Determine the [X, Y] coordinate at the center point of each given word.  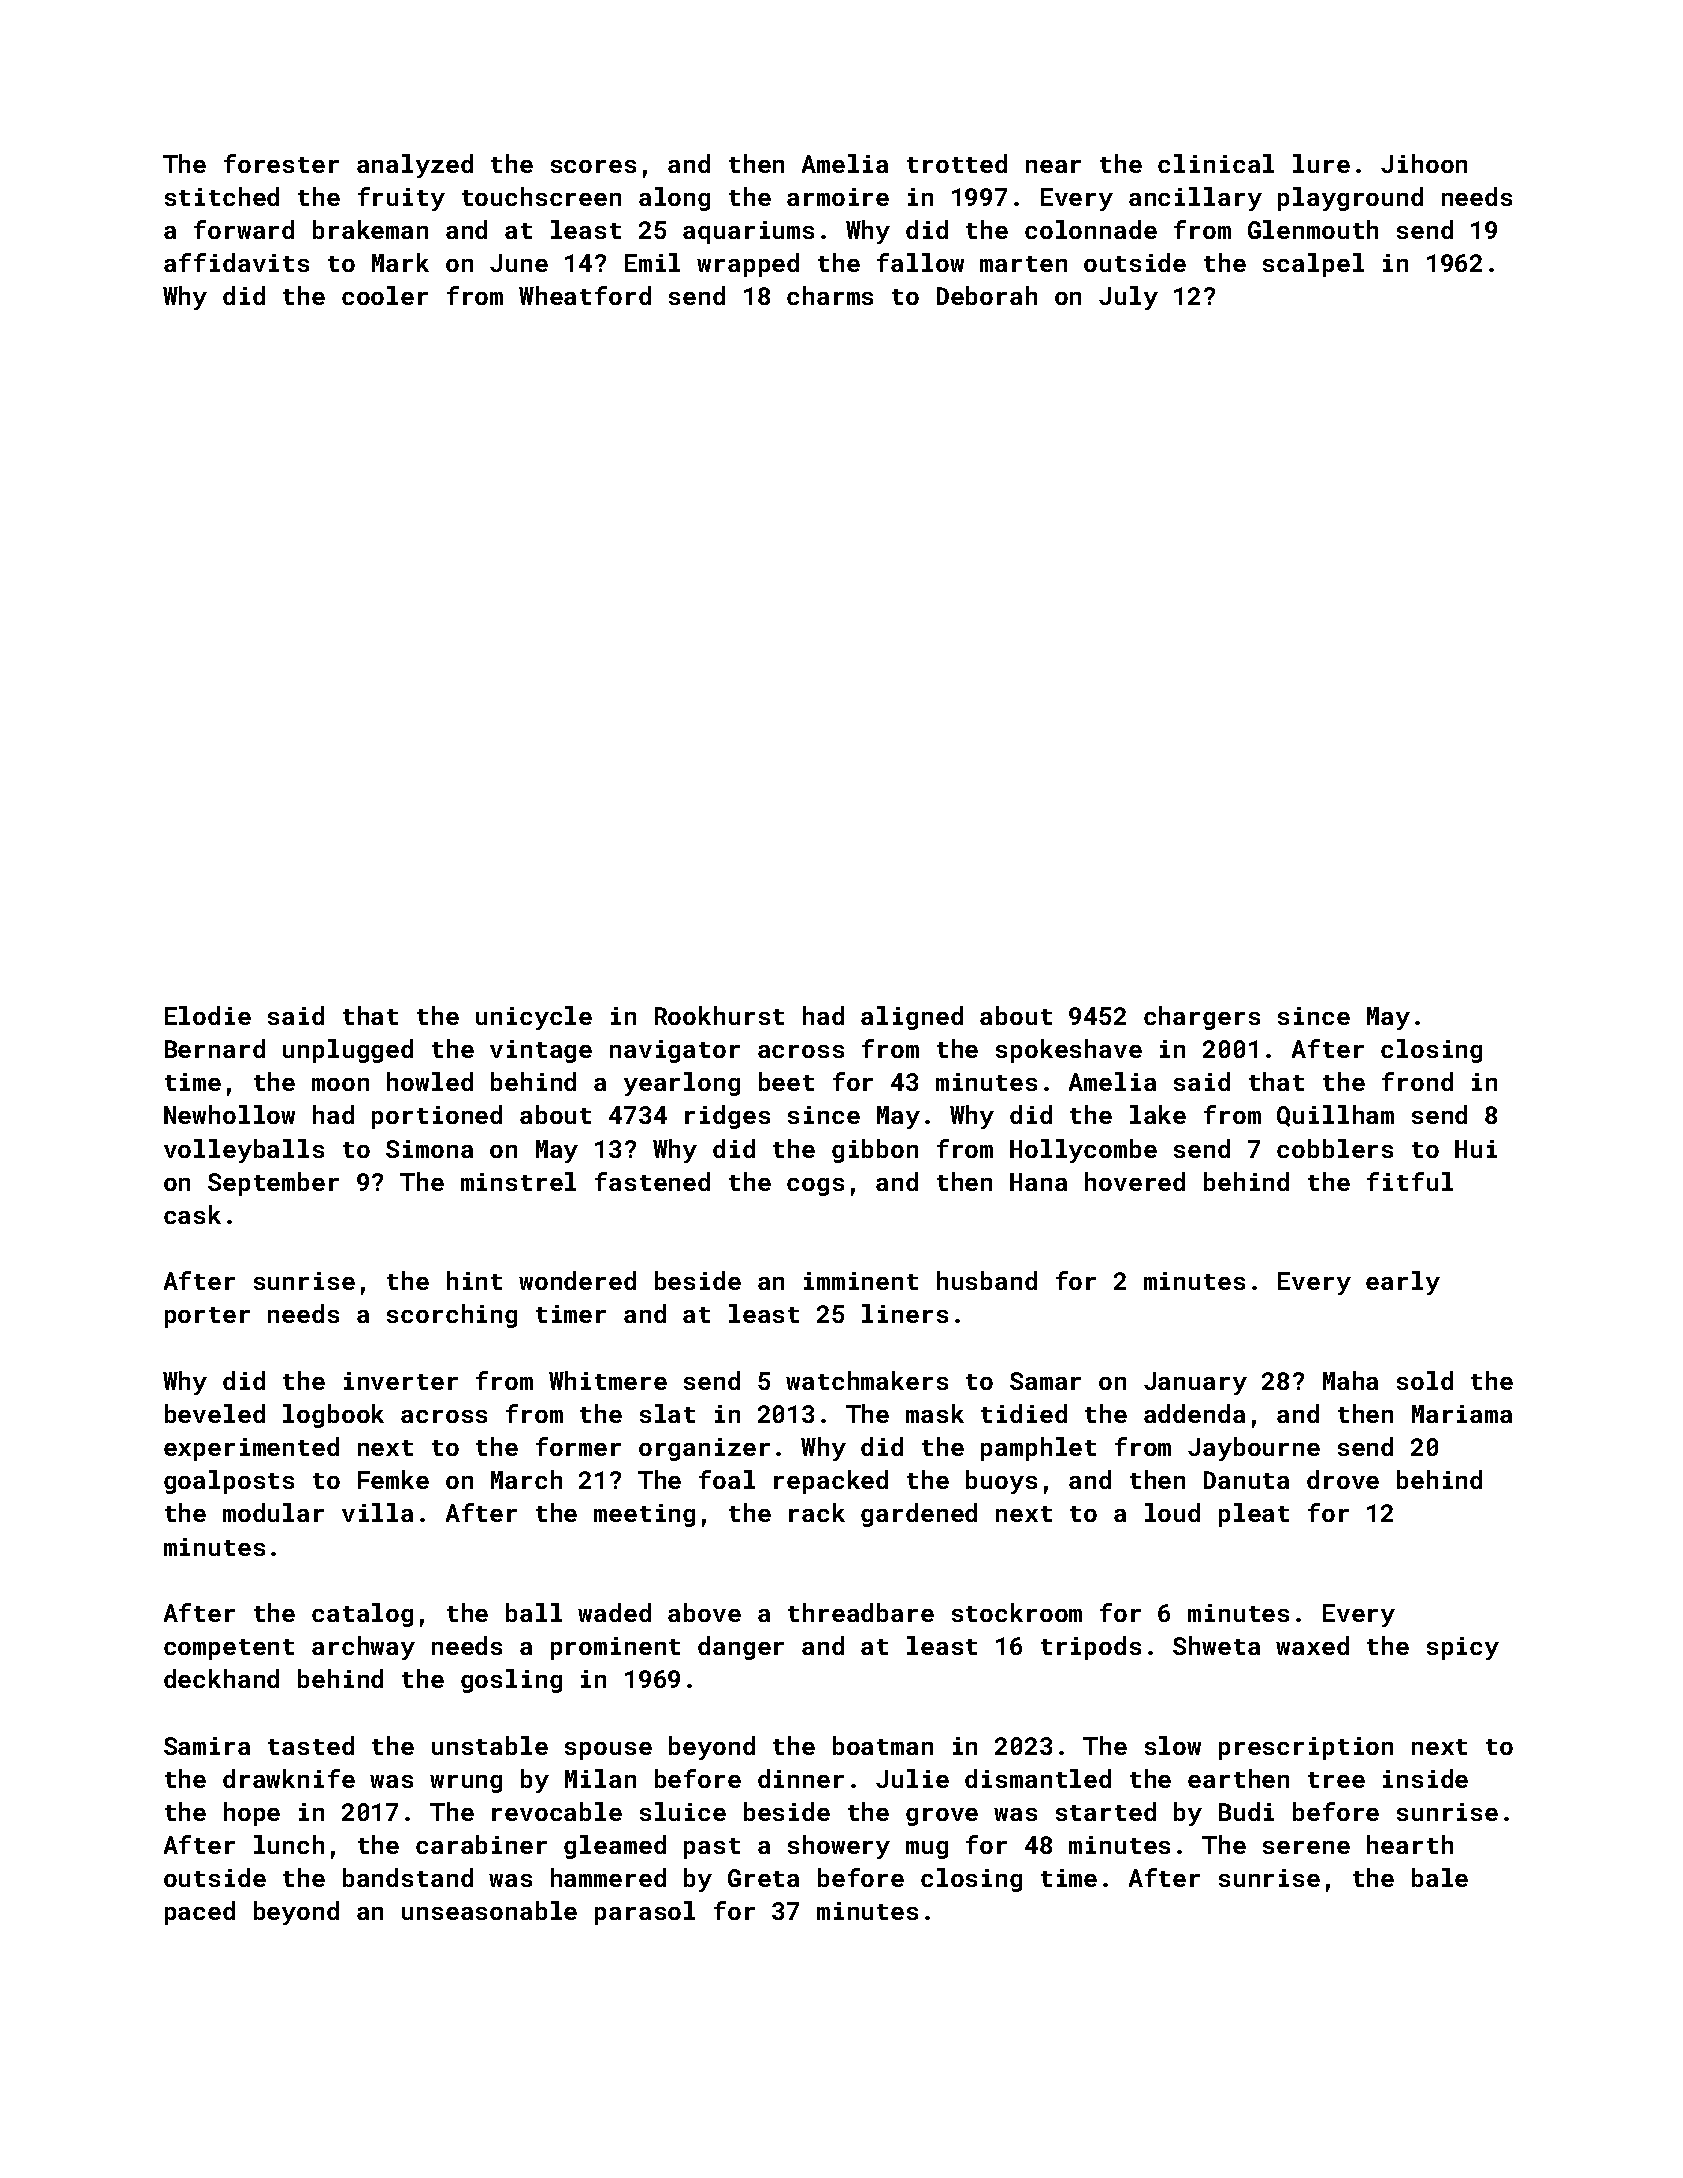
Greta [763, 1878]
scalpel [1313, 265]
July [1128, 298]
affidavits [236, 262]
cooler [385, 295]
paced [200, 1913]
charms [830, 295]
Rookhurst [719, 1015]
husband [987, 1280]
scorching [452, 1316]
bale [1440, 1877]
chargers [1202, 1018]
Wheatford [585, 295]
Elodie [208, 1015]
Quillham [1335, 1116]
